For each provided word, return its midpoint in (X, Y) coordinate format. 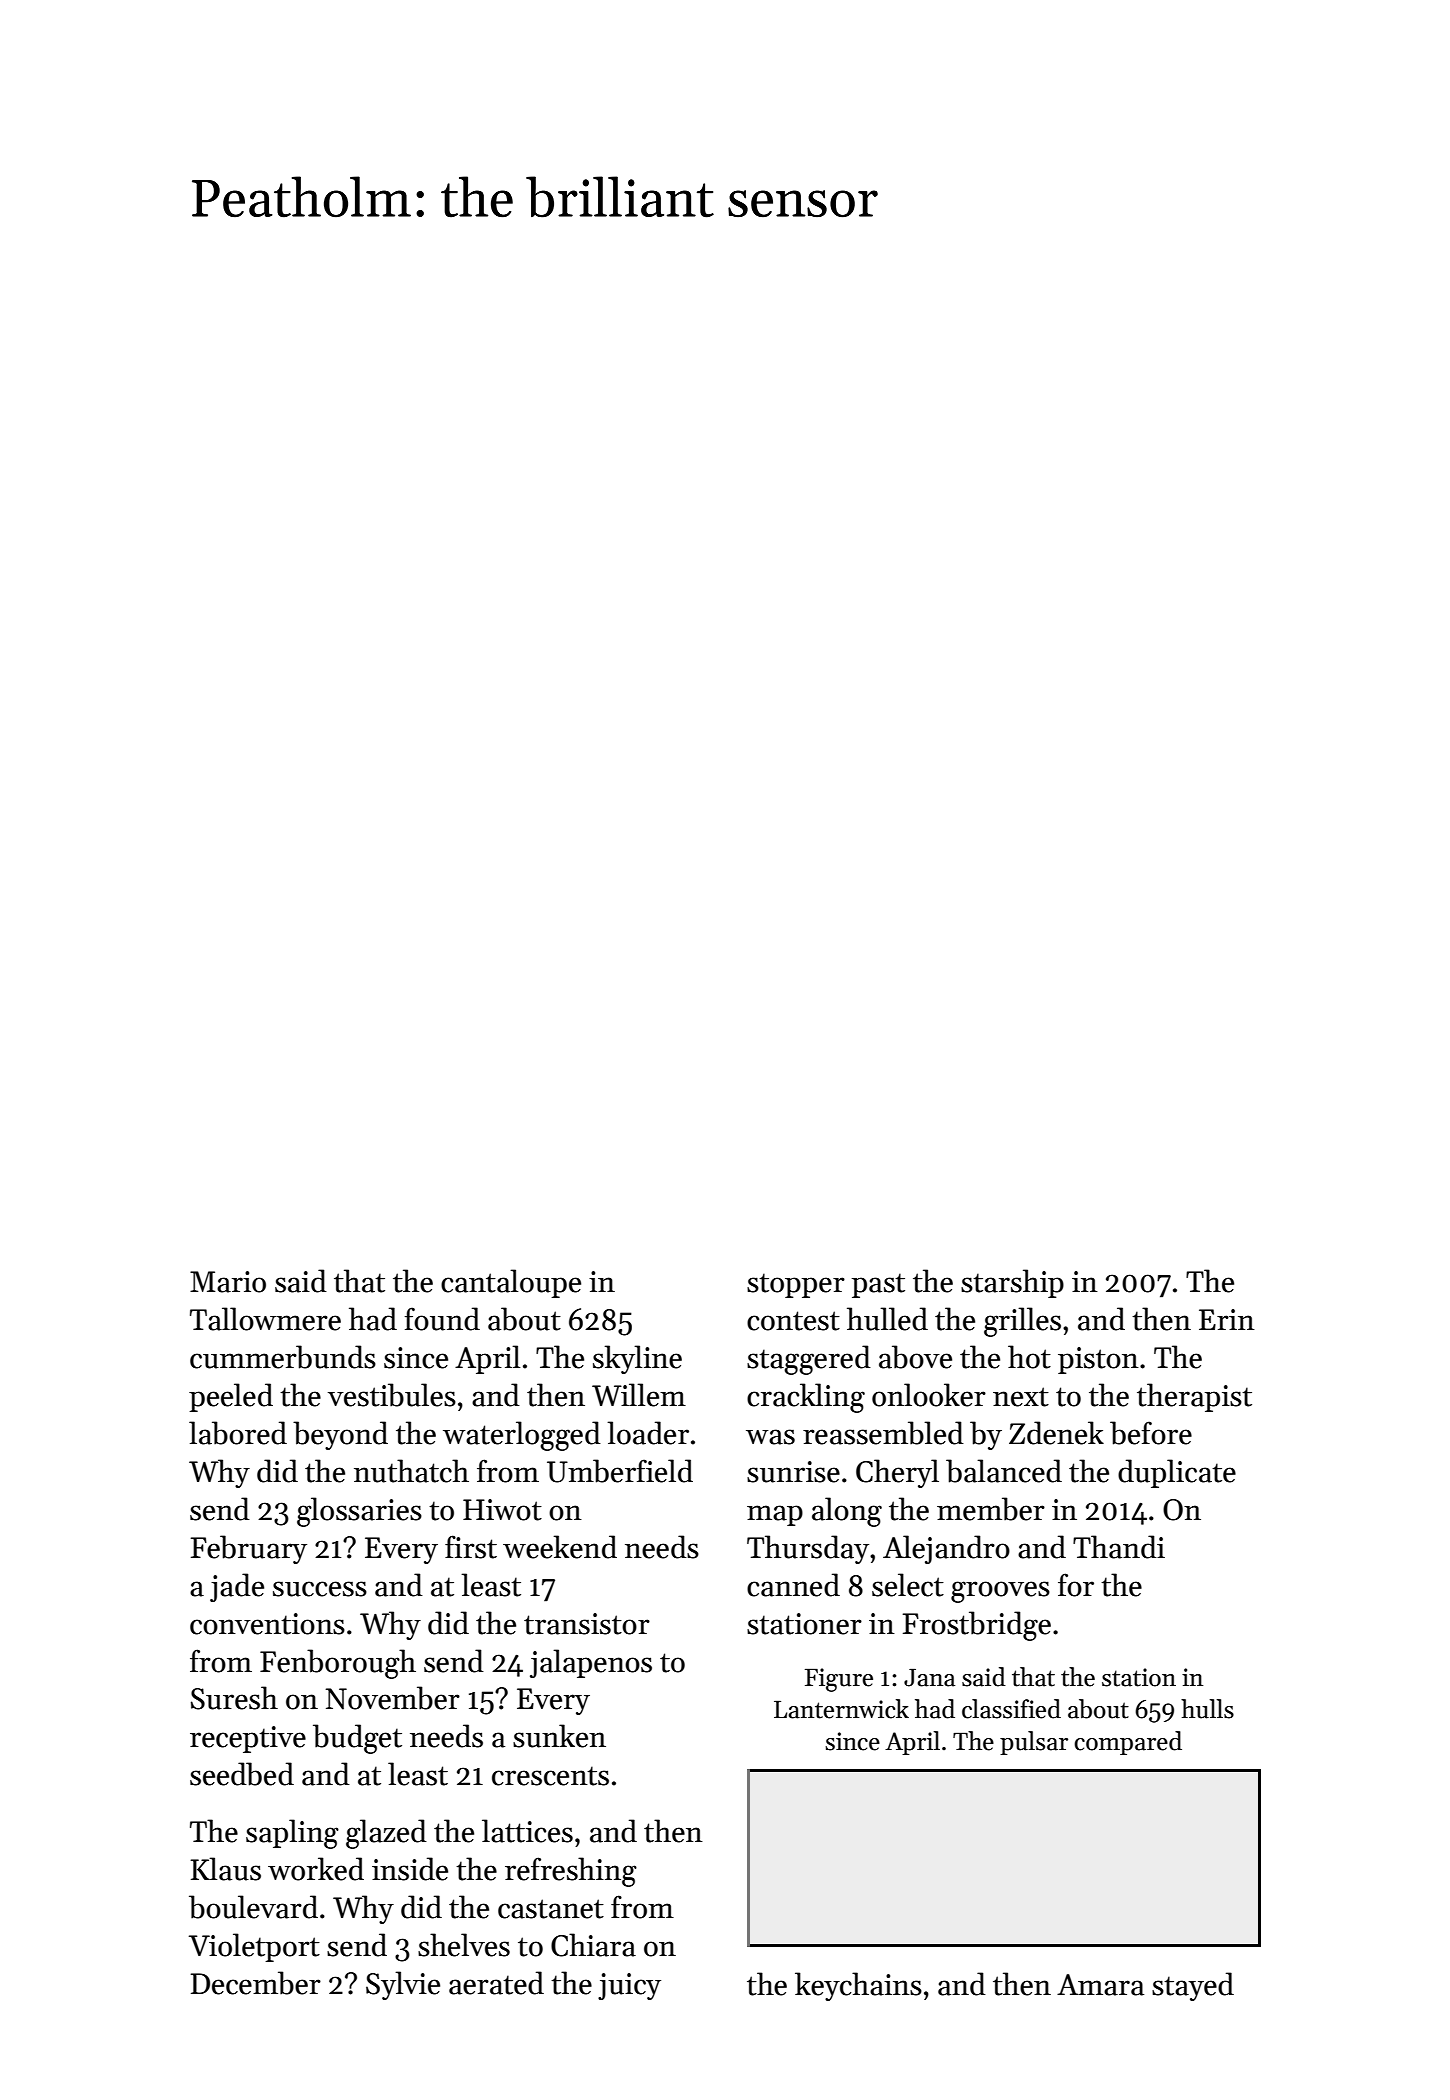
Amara (1100, 1985)
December (256, 1983)
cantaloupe (511, 1283)
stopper (796, 1285)
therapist (1194, 1397)
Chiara (593, 1945)
